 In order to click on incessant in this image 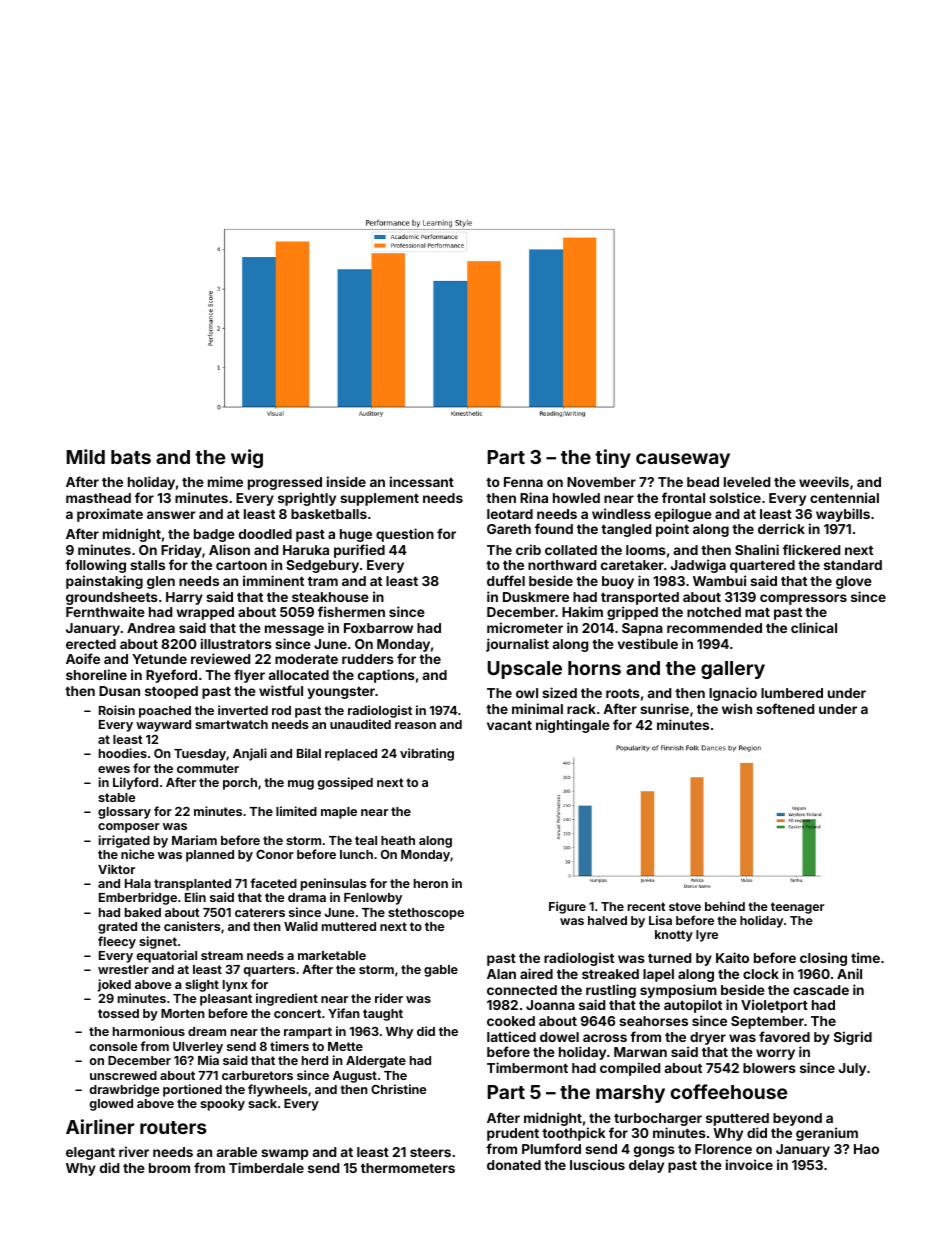, I will do `click(422, 481)`.
